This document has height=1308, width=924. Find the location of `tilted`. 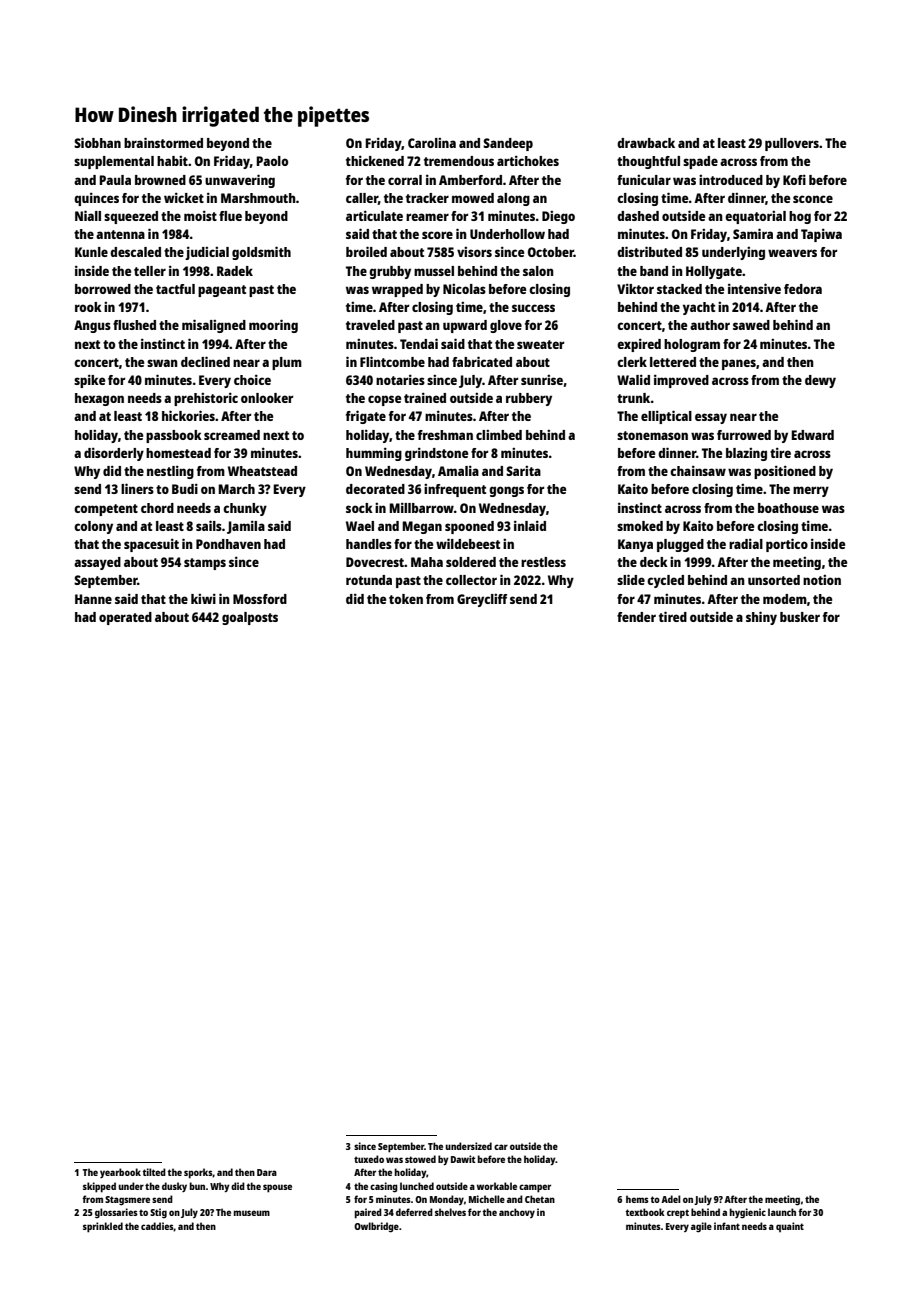

tilted is located at coordinates (154, 1172).
